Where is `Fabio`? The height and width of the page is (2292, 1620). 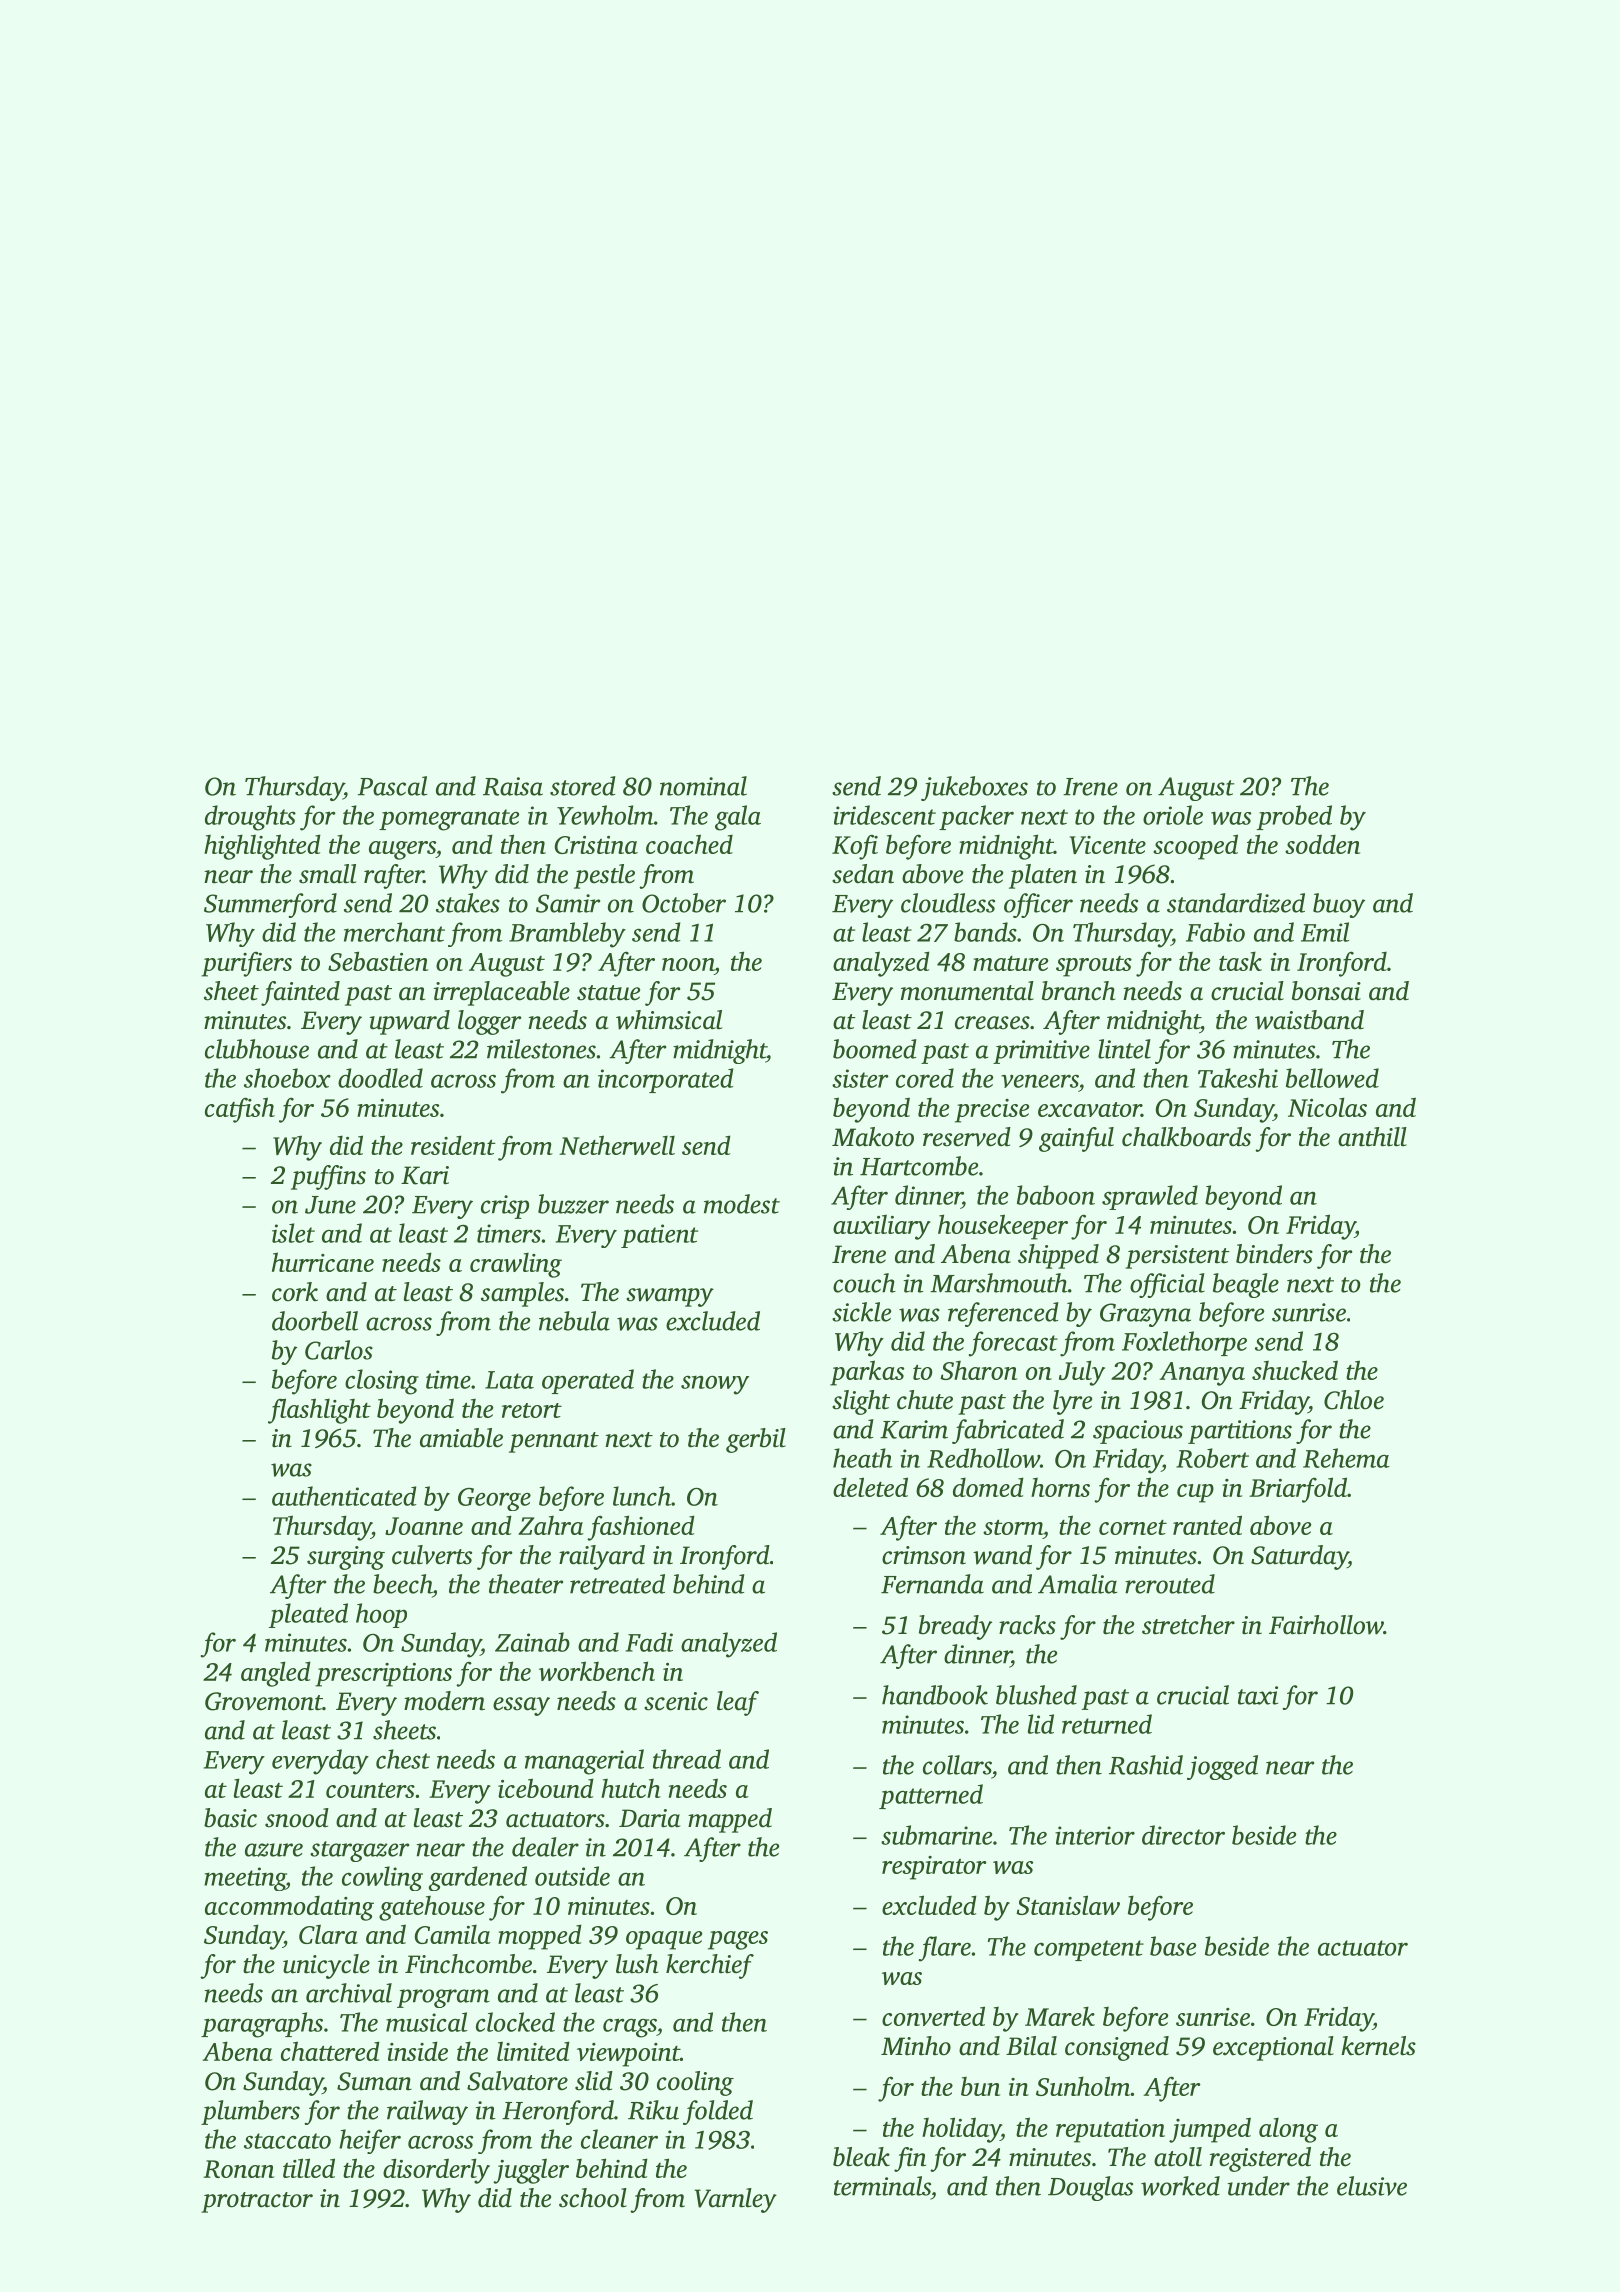 Fabio is located at coordinates (1215, 932).
